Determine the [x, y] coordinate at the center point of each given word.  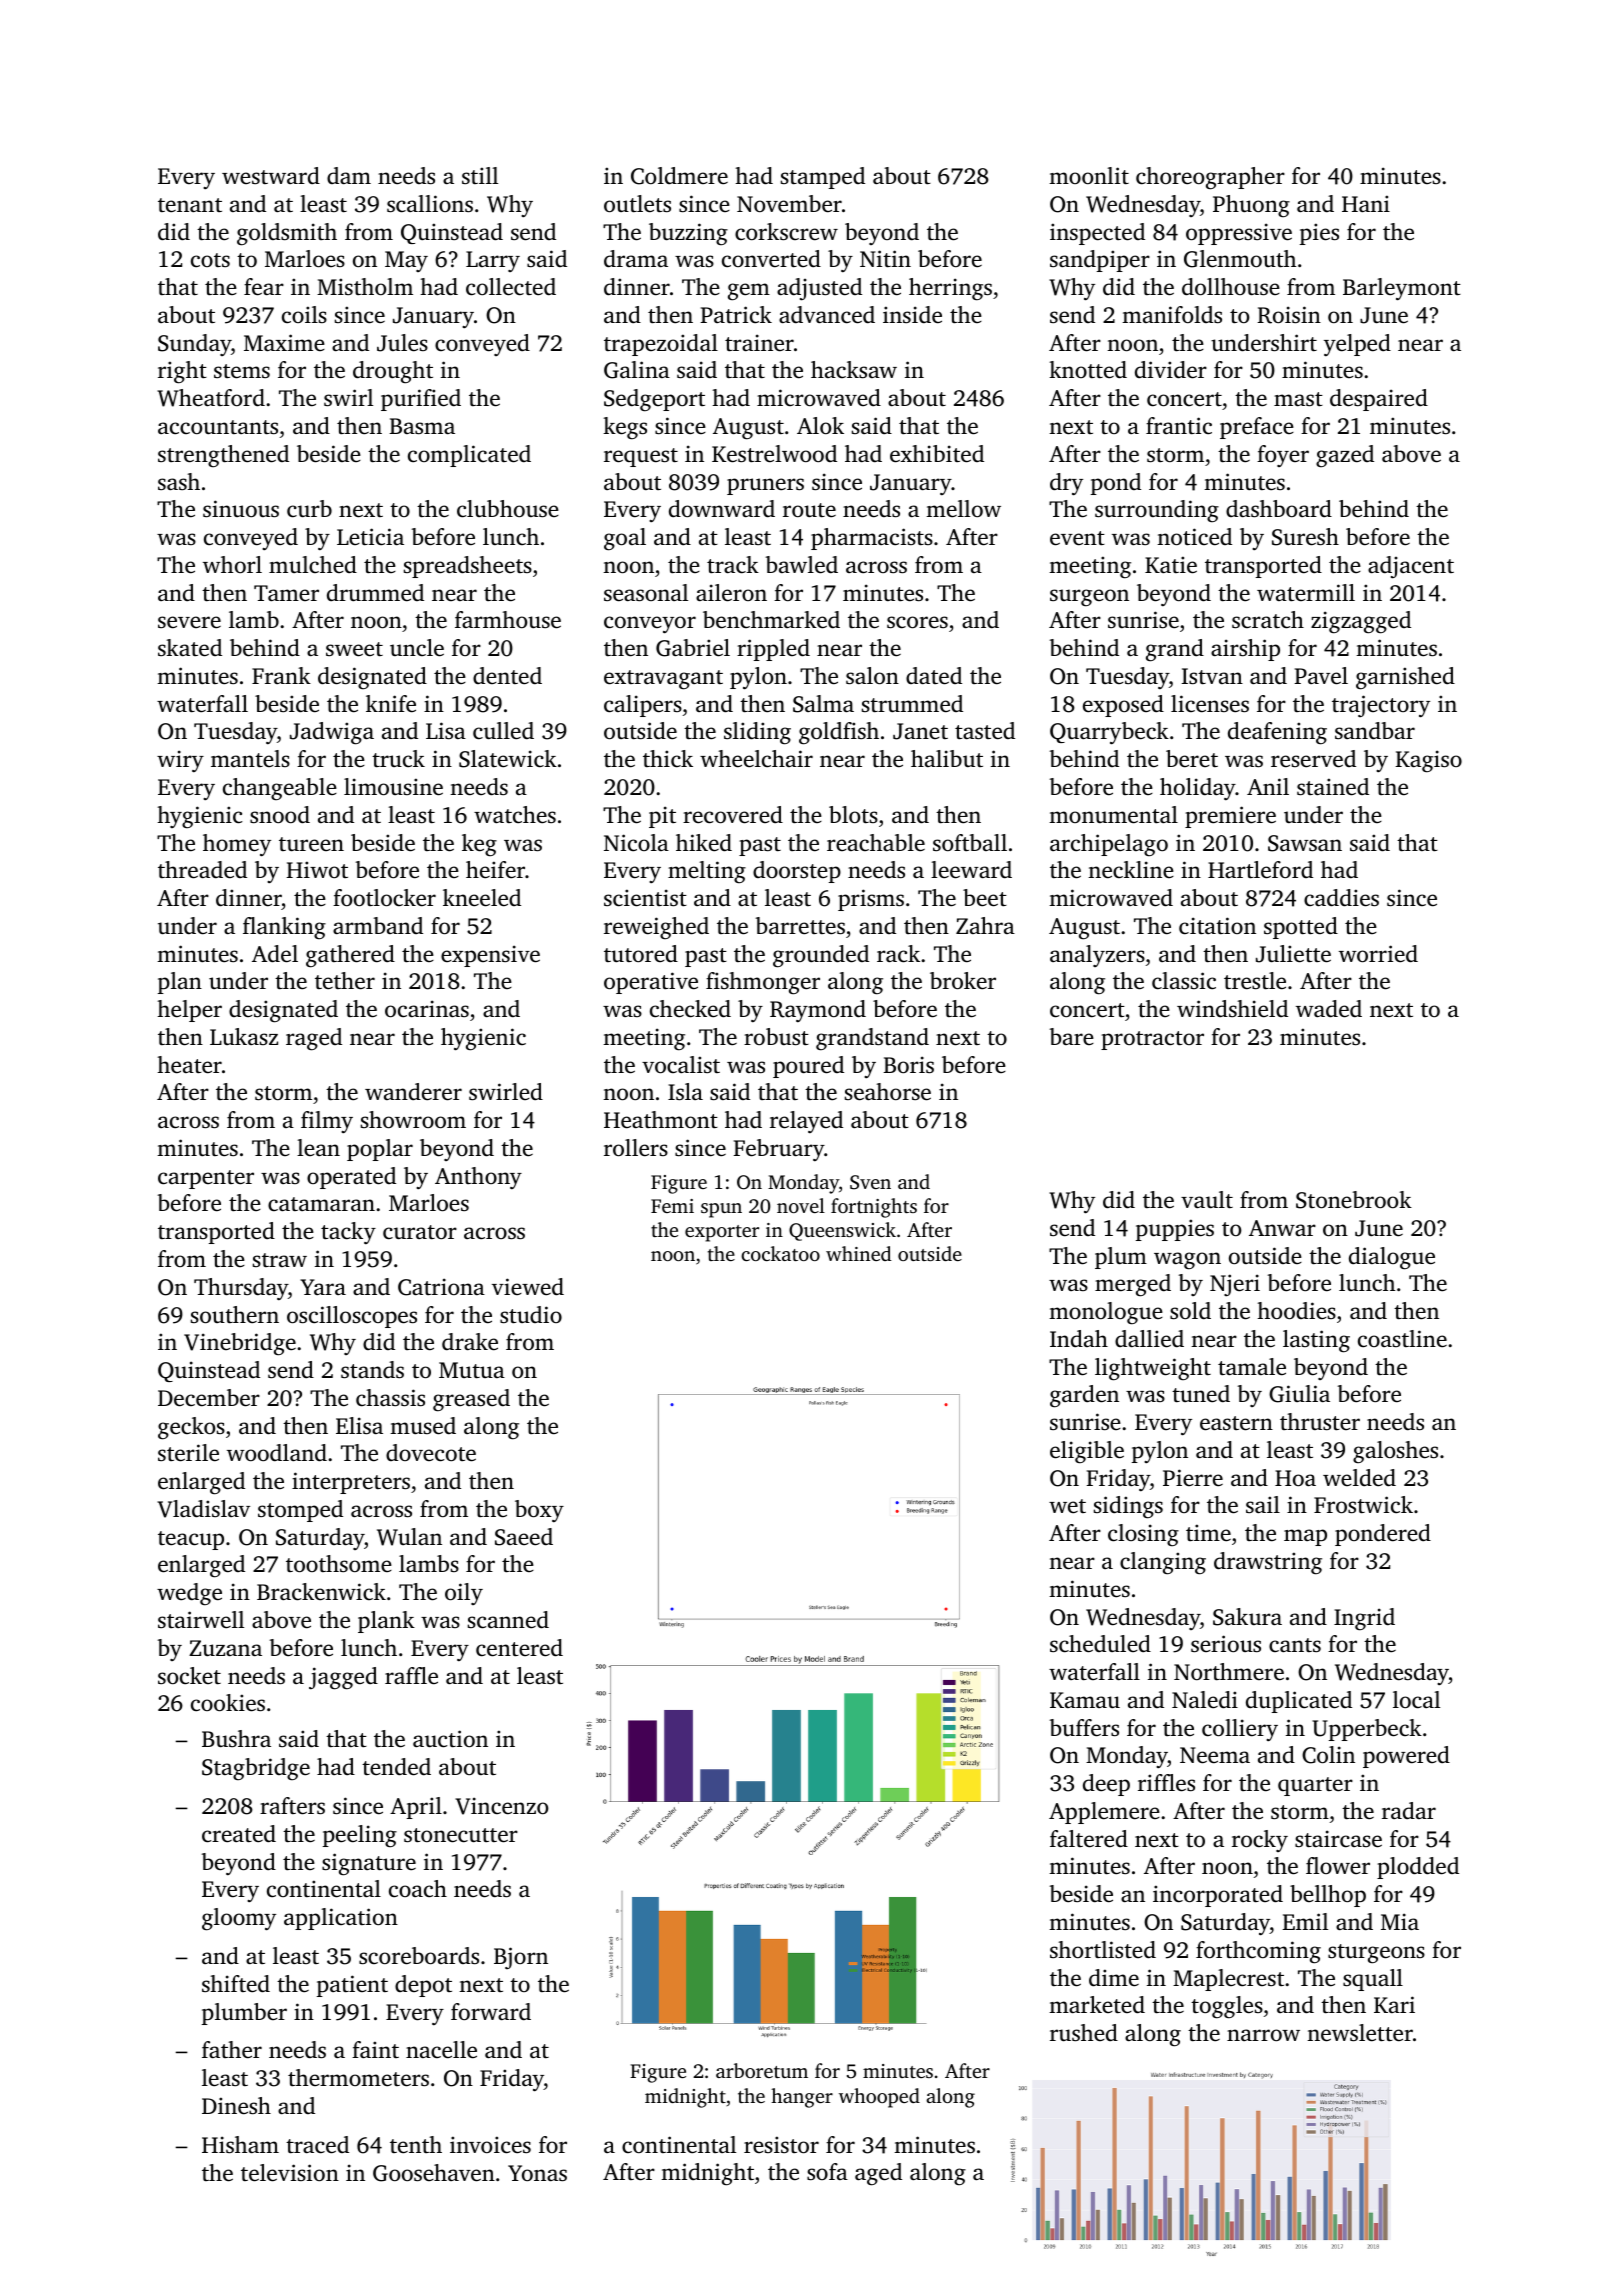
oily [464, 1594]
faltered [1089, 1839]
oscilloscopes [352, 1317]
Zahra [985, 925]
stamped [823, 178]
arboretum [762, 2070]
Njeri [1235, 1285]
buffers [1084, 1728]
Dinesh [236, 2106]
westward [271, 175]
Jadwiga [332, 733]
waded [1329, 1009]
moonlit [1089, 175]
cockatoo [780, 1253]
